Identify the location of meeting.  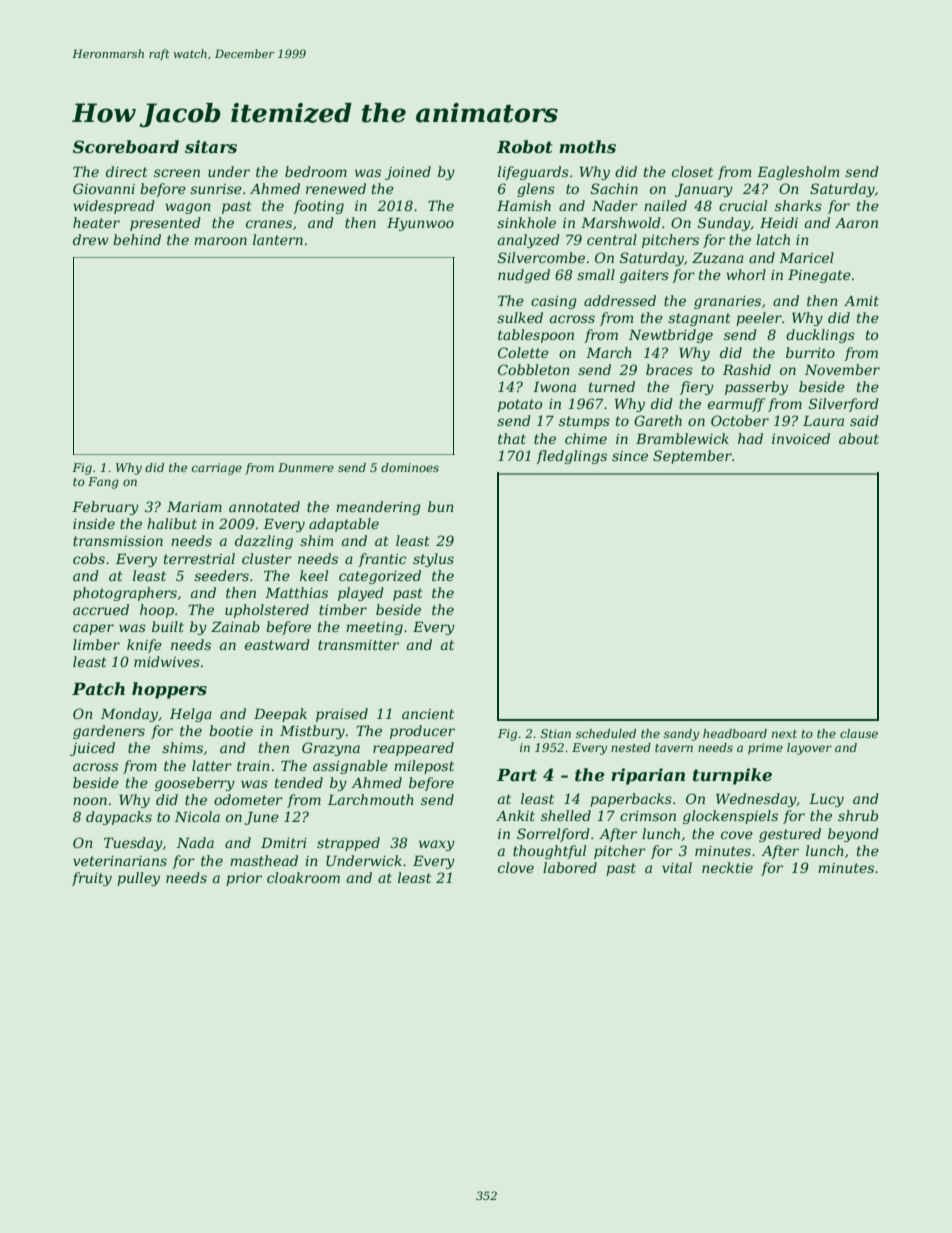
(374, 628).
